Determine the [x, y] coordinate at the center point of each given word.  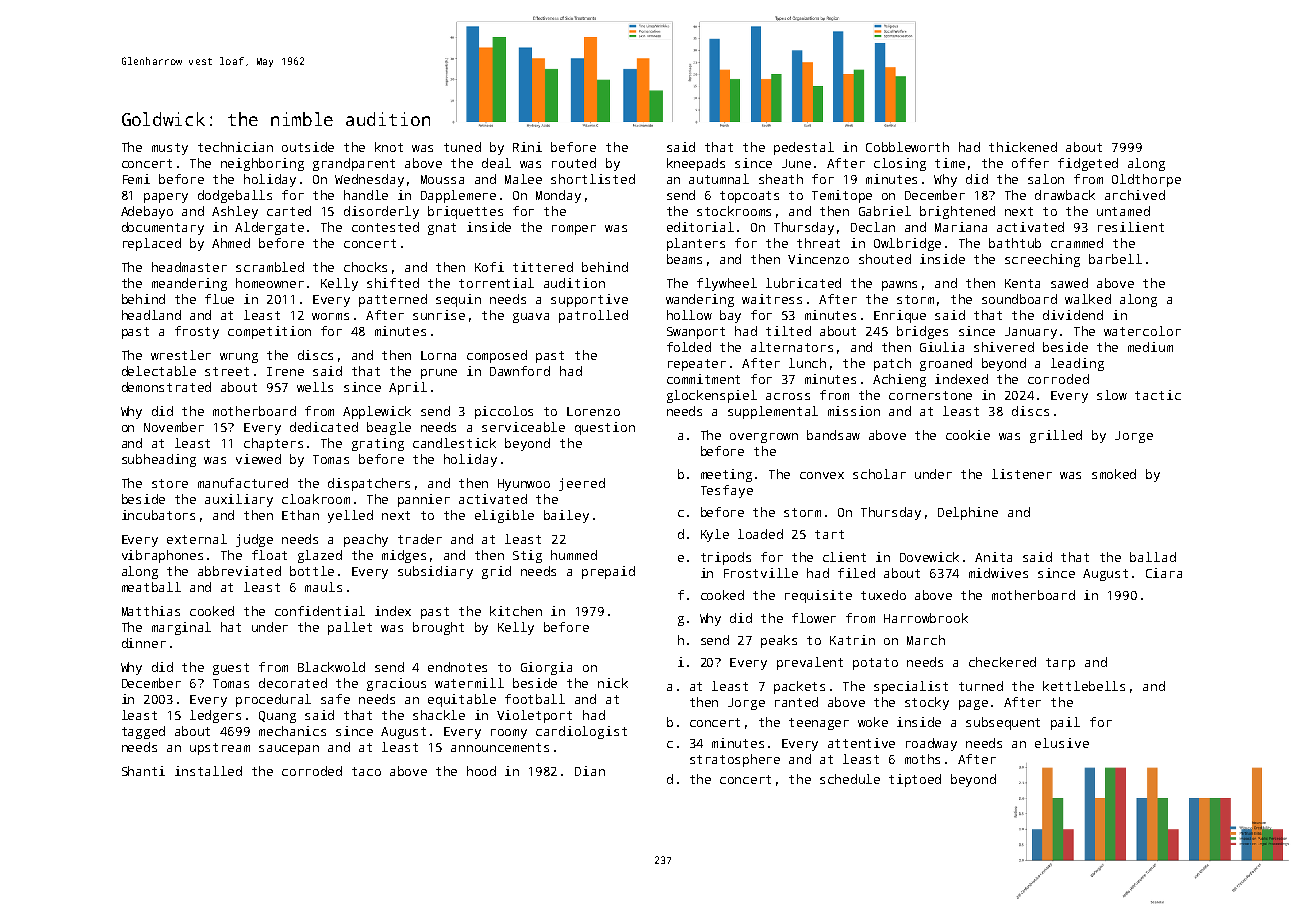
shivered [1004, 347]
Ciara [1164, 573]
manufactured [243, 483]
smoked [1114, 474]
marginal [181, 628]
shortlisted [593, 179]
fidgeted [1088, 164]
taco [366, 771]
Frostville [761, 573]
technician [235, 147]
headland [151, 315]
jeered [582, 484]
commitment [703, 379]
